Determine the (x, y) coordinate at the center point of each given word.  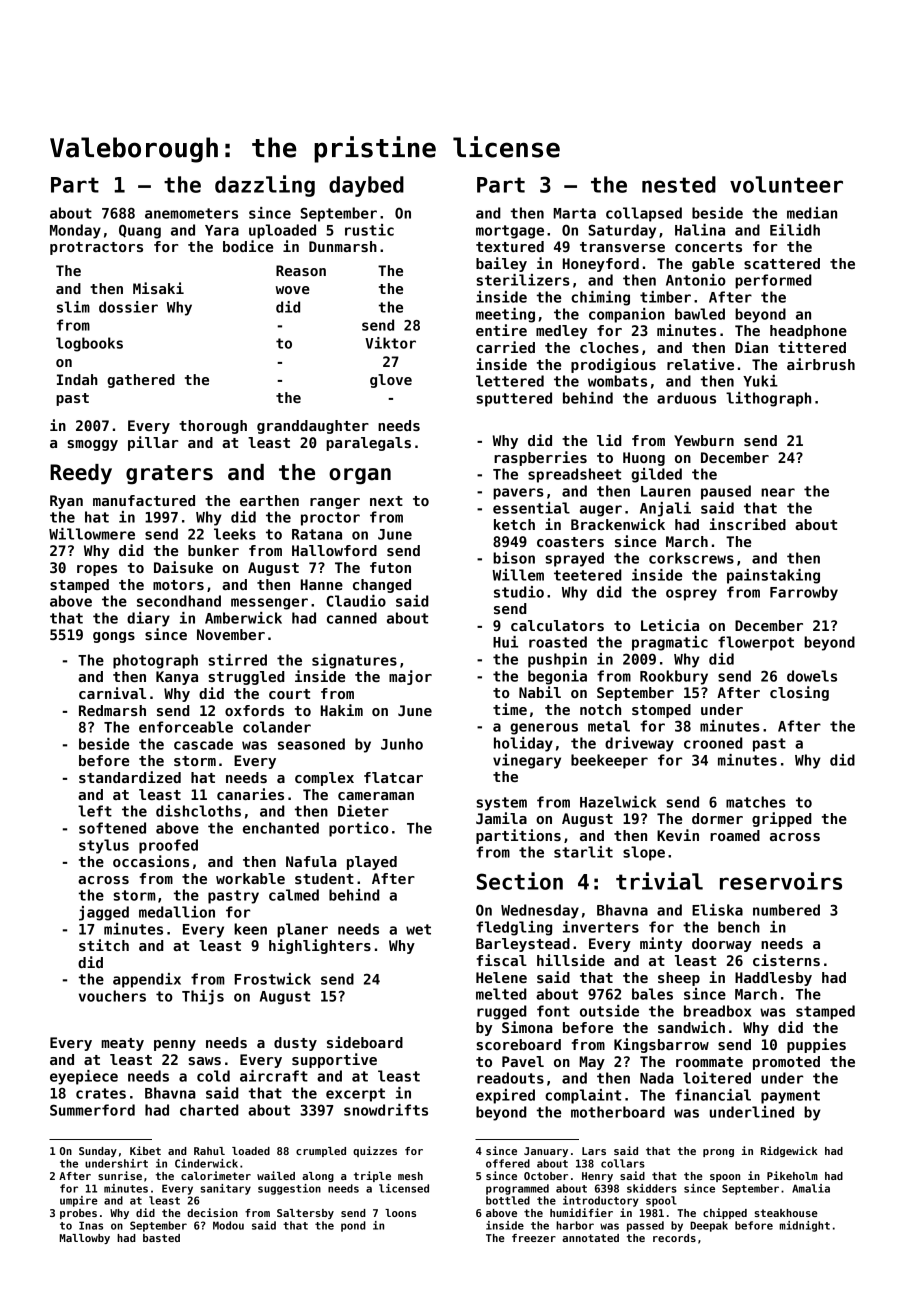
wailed (276, 1175)
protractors (96, 248)
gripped (782, 819)
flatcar (393, 777)
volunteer (786, 184)
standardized (130, 777)
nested (679, 184)
